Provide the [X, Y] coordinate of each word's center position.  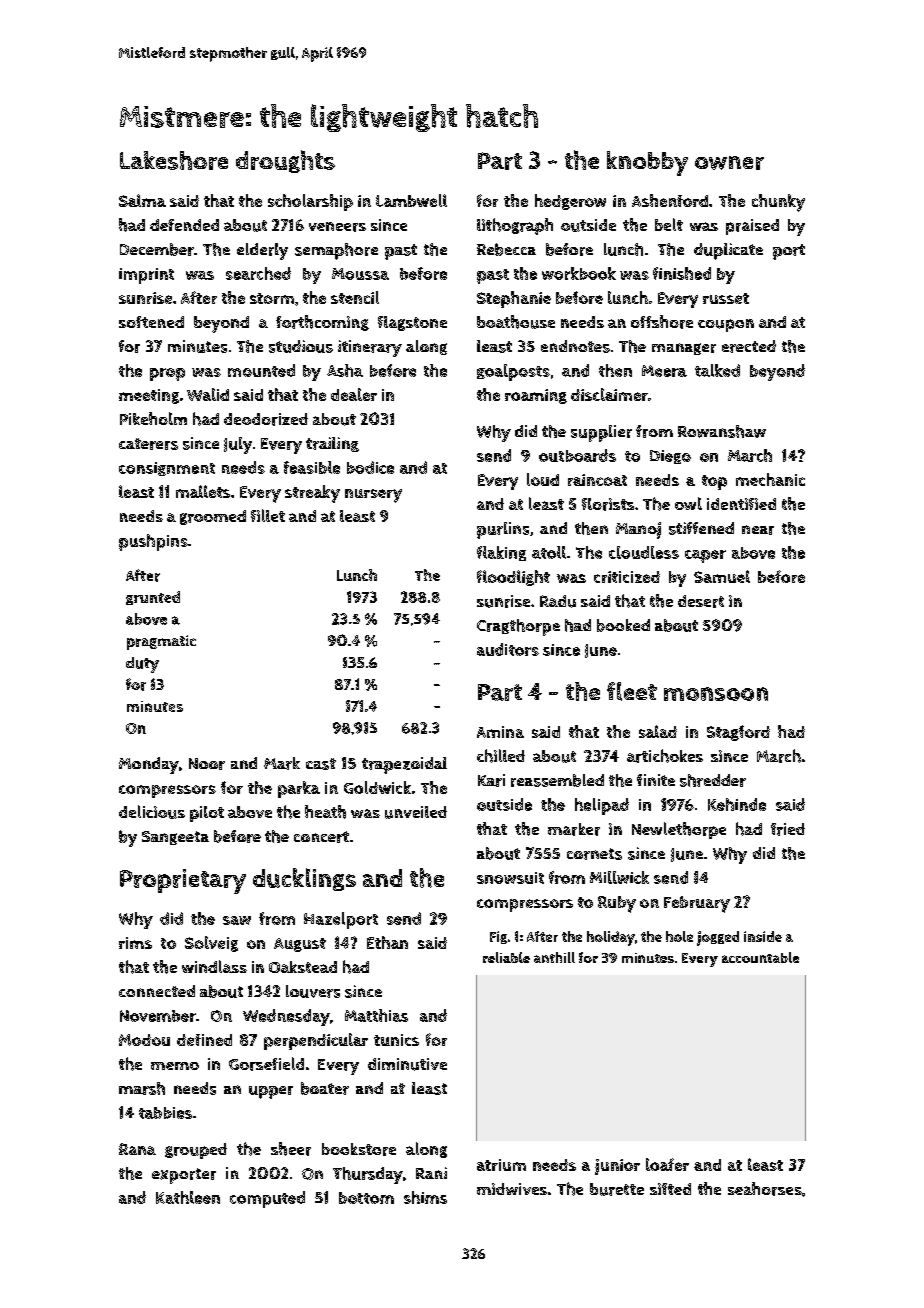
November [158, 1016]
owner [729, 163]
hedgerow [570, 202]
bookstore [359, 1149]
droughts [285, 161]
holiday [611, 938]
